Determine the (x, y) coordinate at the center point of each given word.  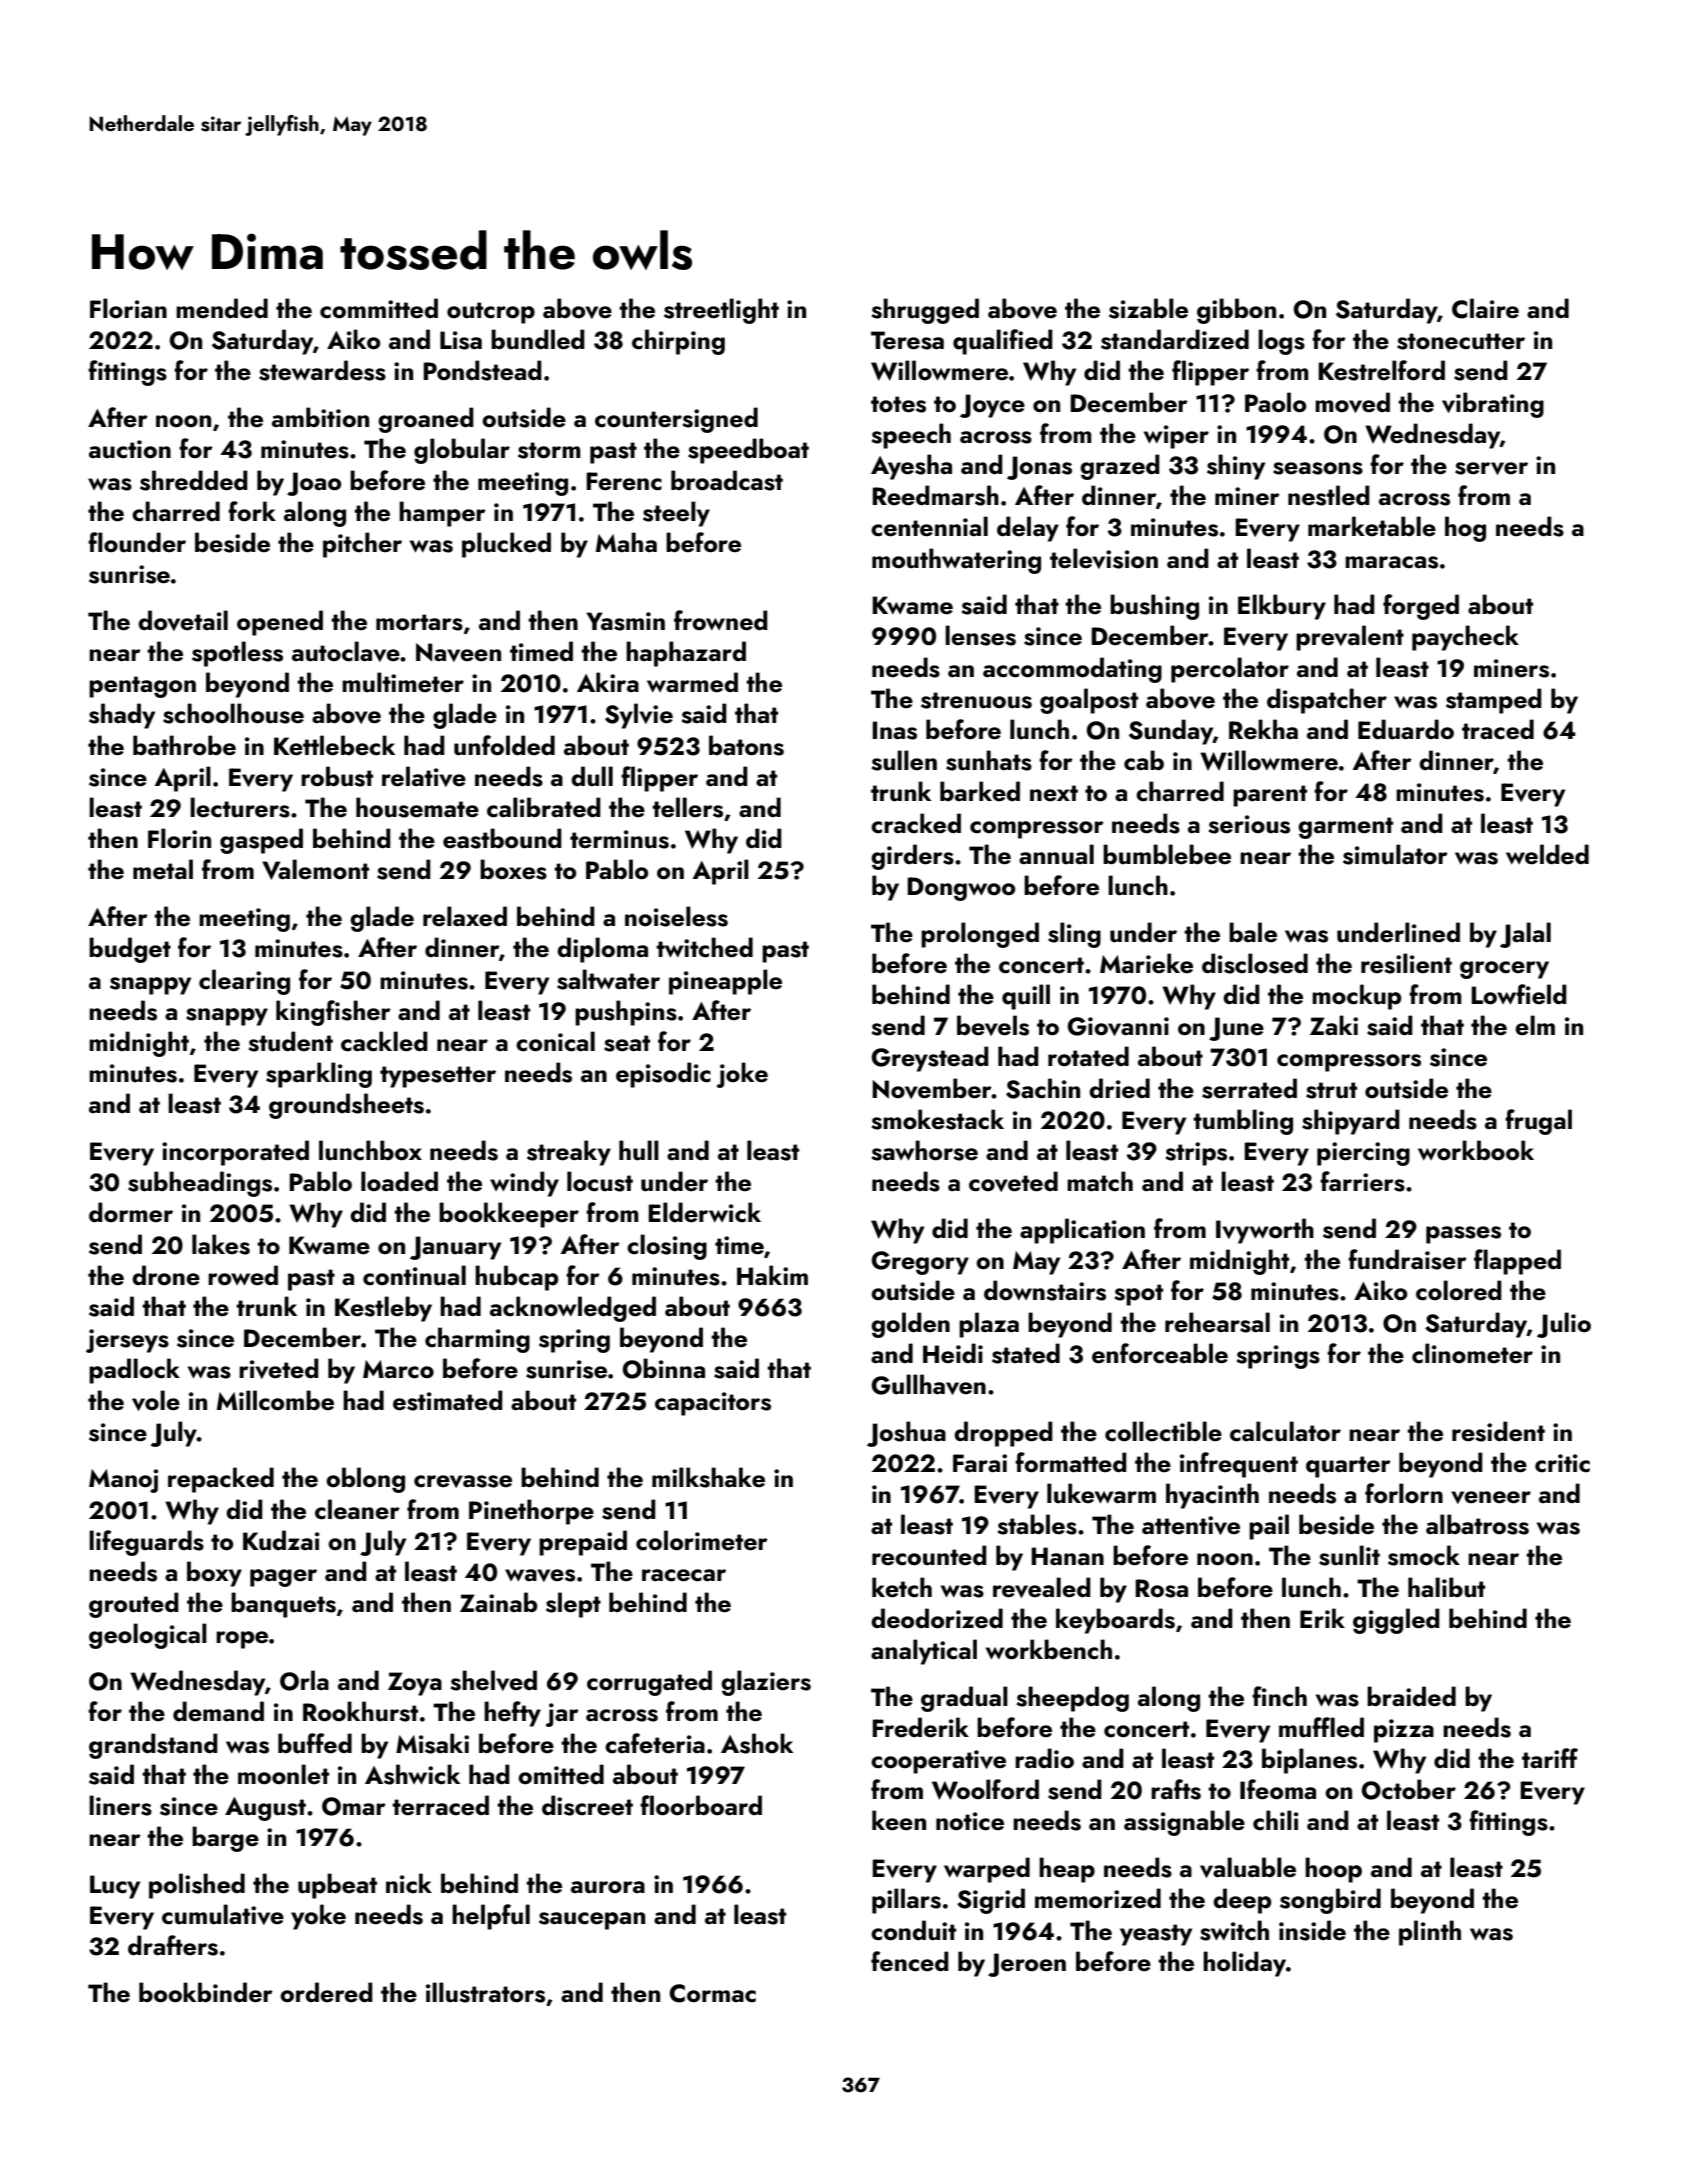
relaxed (465, 916)
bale (1253, 932)
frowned (721, 620)
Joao (314, 484)
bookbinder (206, 1992)
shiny (1236, 467)
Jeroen (1027, 1965)
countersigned (676, 420)
